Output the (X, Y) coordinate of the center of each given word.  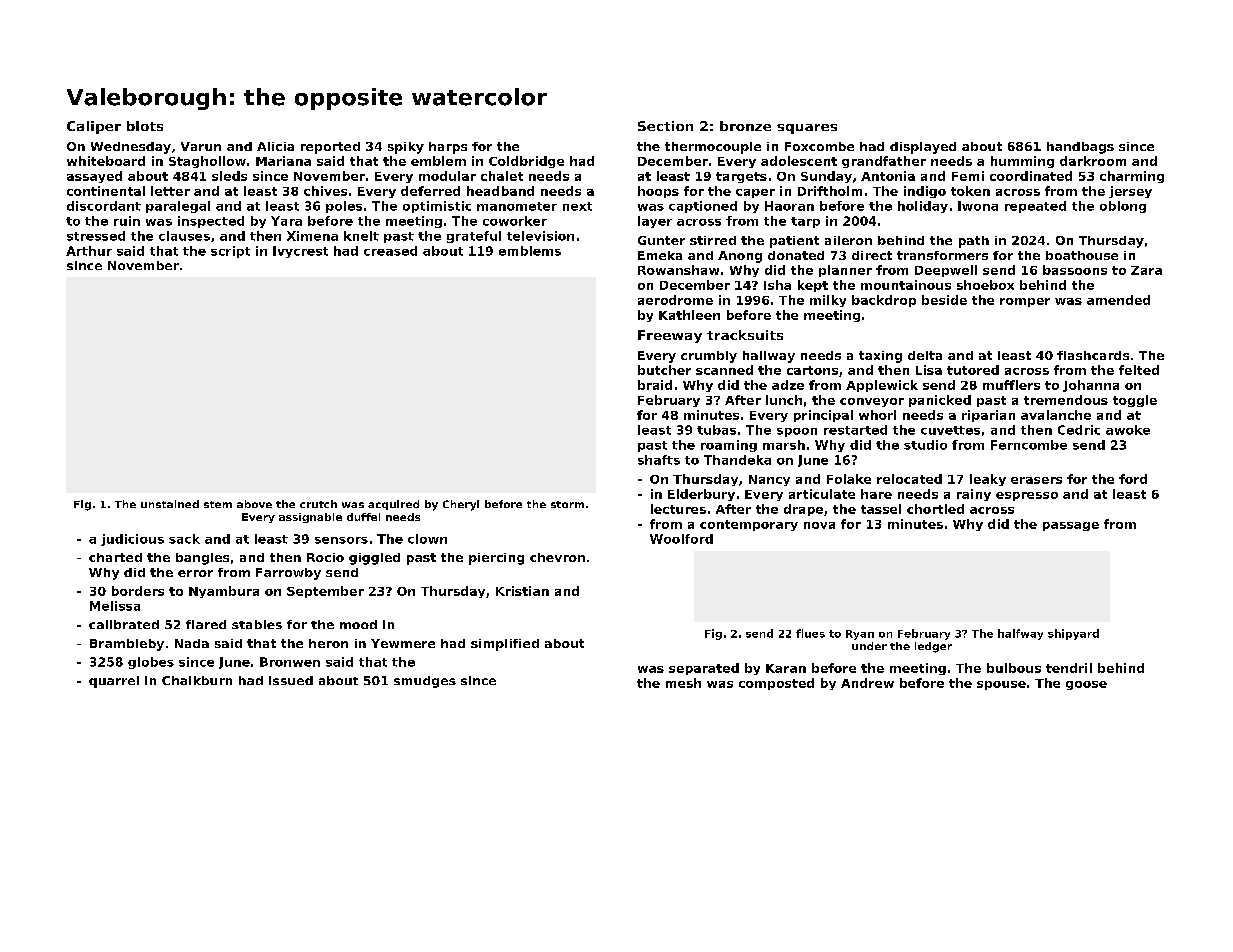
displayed (923, 148)
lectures (678, 509)
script (230, 252)
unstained (170, 504)
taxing (880, 357)
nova (819, 525)
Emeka (660, 255)
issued (291, 680)
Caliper (94, 127)
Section (665, 126)
